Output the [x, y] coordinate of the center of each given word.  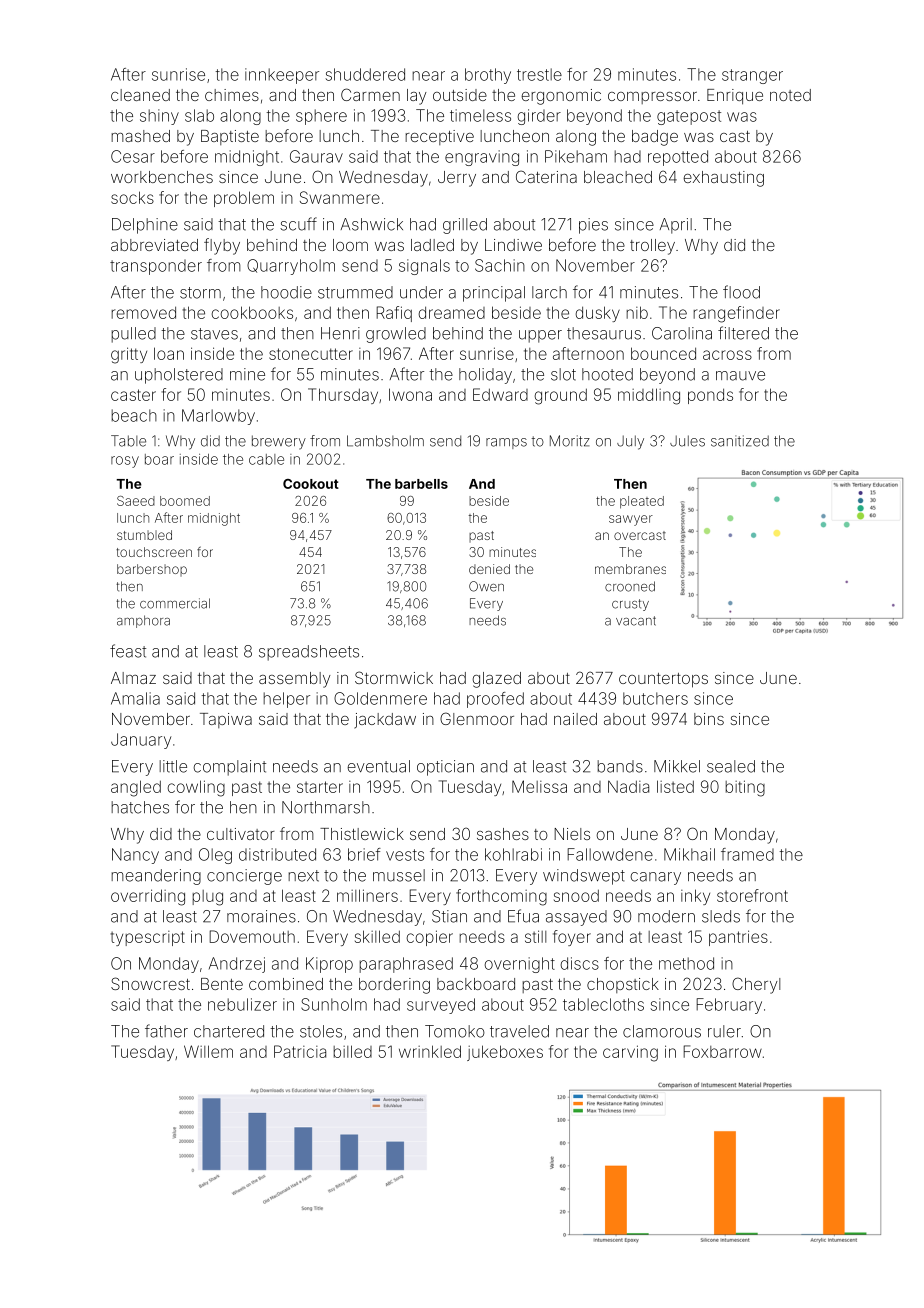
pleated [642, 502]
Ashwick [372, 224]
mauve [740, 376]
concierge [244, 877]
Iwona [410, 394]
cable [266, 459]
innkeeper [282, 76]
